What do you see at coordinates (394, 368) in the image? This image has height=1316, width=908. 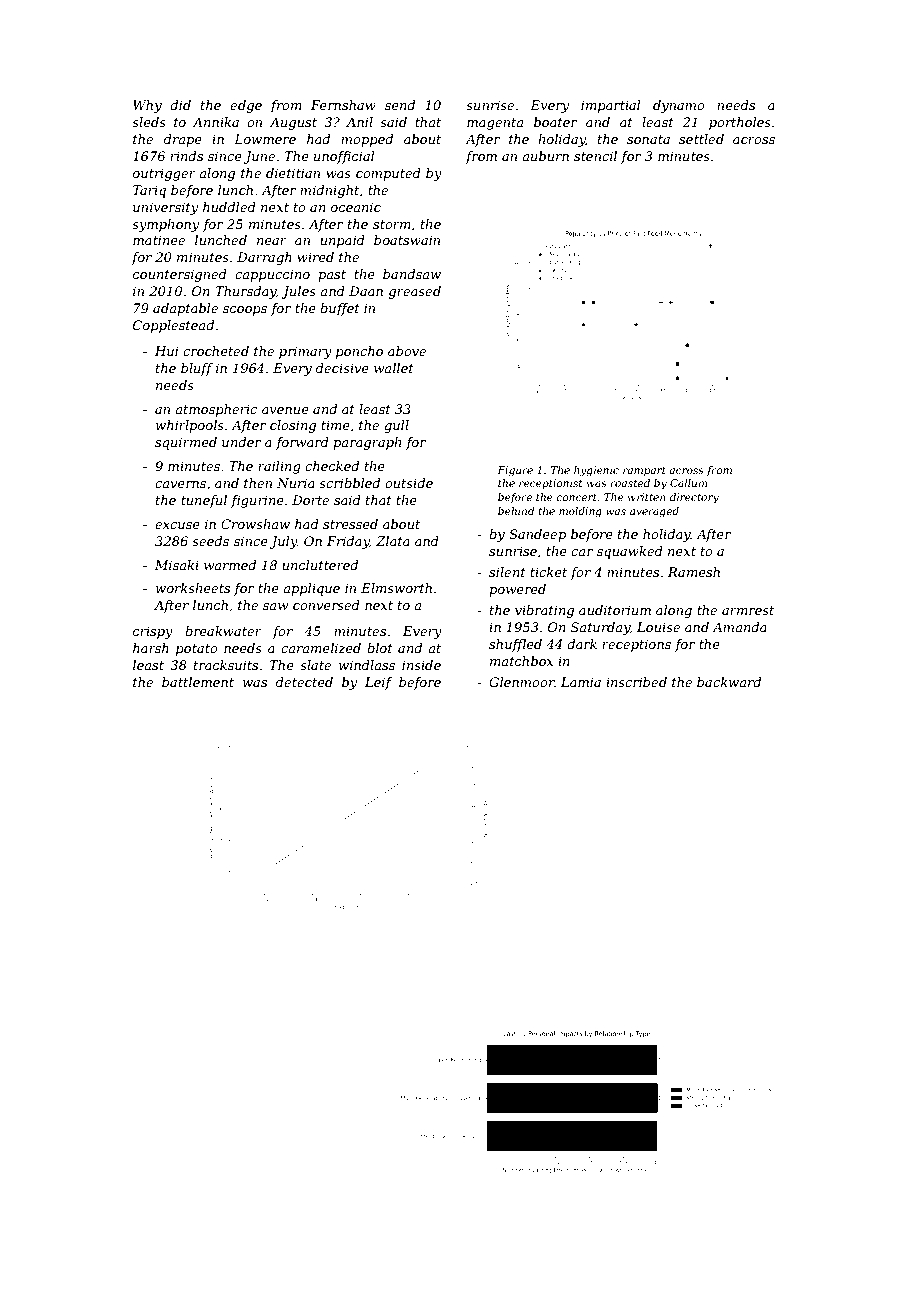 I see `wallet` at bounding box center [394, 368].
